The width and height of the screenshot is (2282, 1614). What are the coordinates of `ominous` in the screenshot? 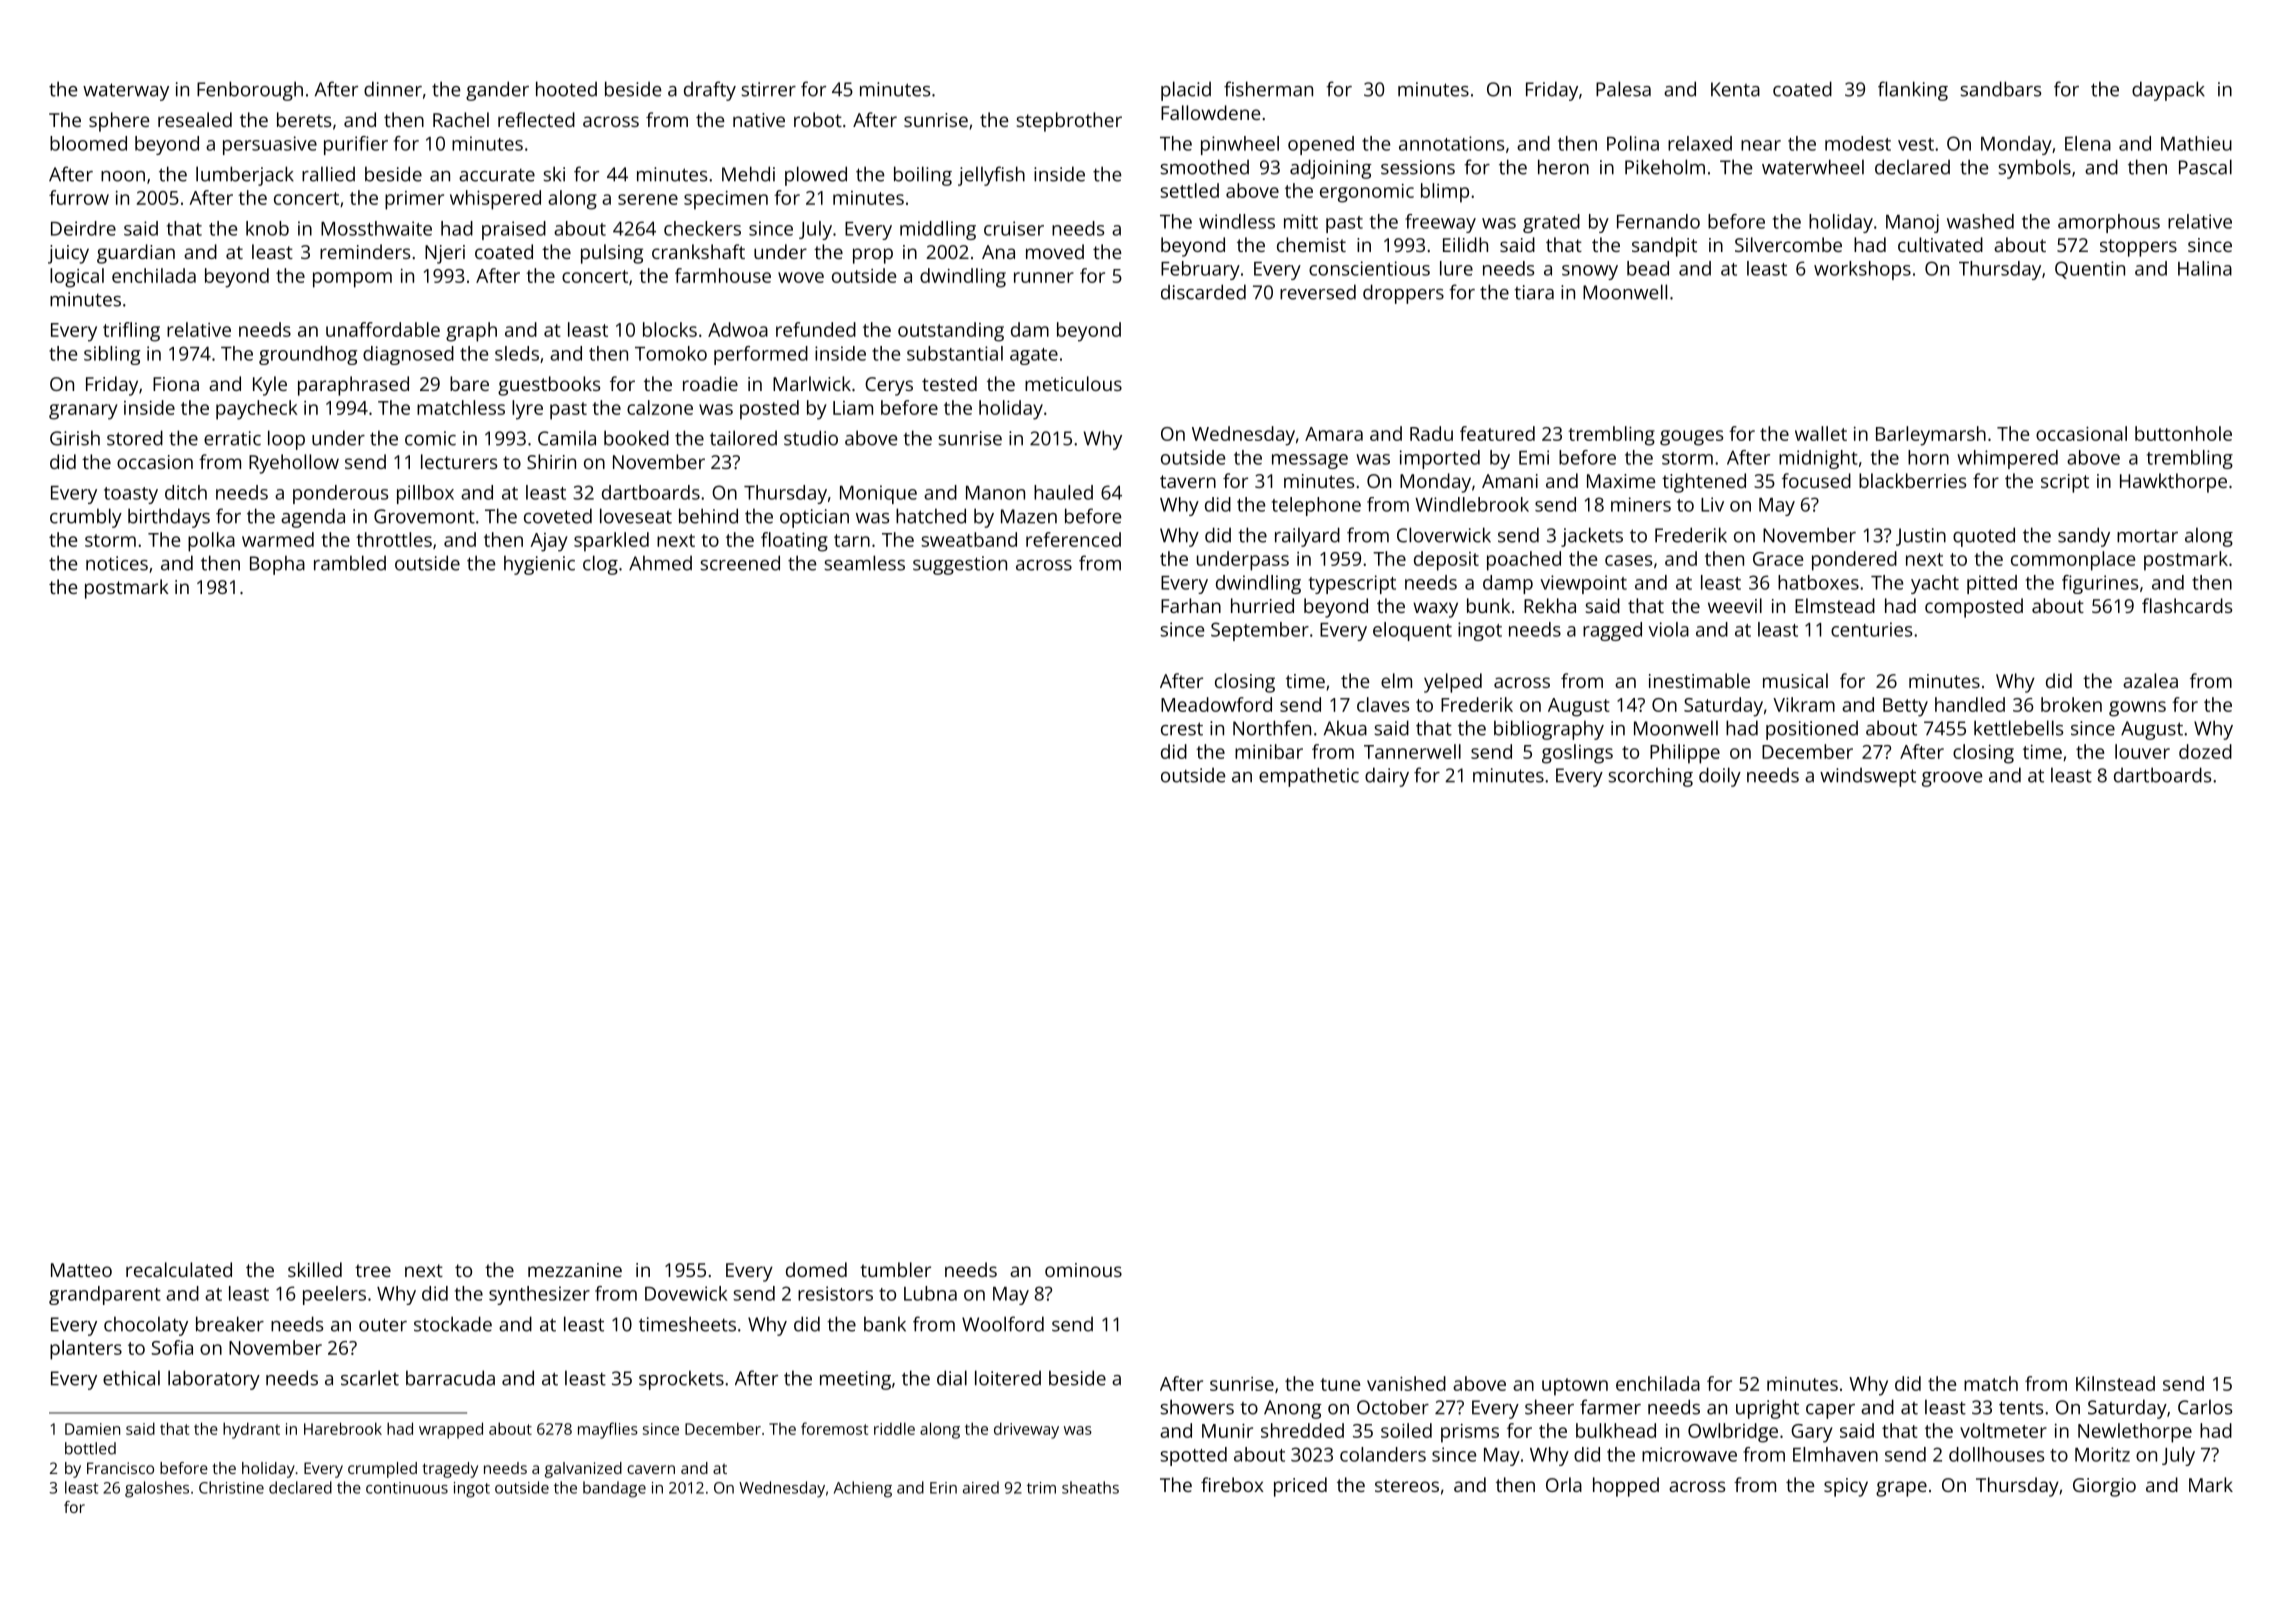 It's located at (1083, 1270).
